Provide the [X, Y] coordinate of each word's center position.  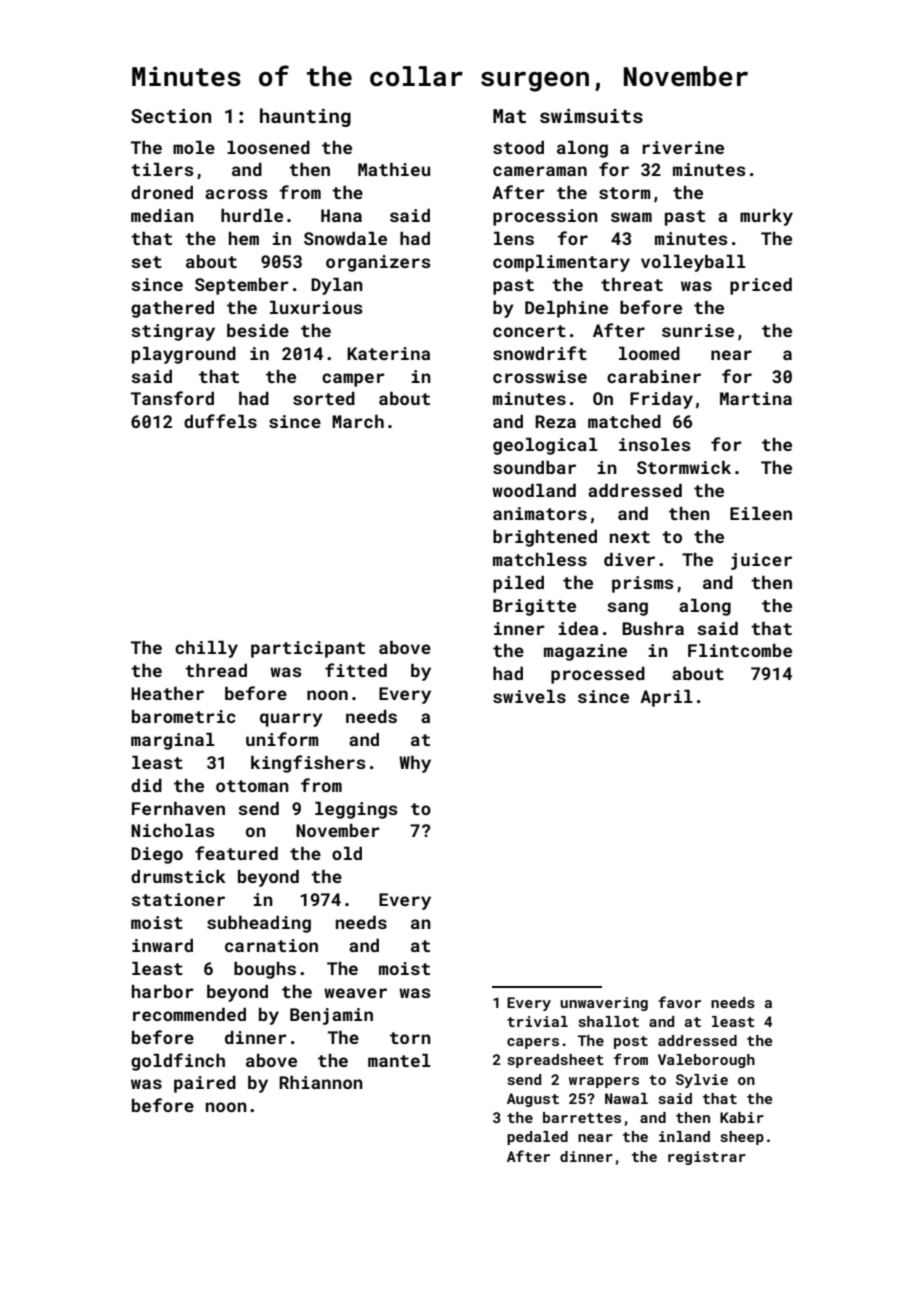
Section [171, 116]
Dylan [337, 286]
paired [205, 1084]
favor [679, 1002]
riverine [683, 147]
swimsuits [591, 116]
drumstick [178, 876]
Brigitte [534, 607]
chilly [206, 649]
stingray [173, 332]
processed [598, 675]
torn [410, 1038]
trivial [537, 1021]
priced [761, 286]
